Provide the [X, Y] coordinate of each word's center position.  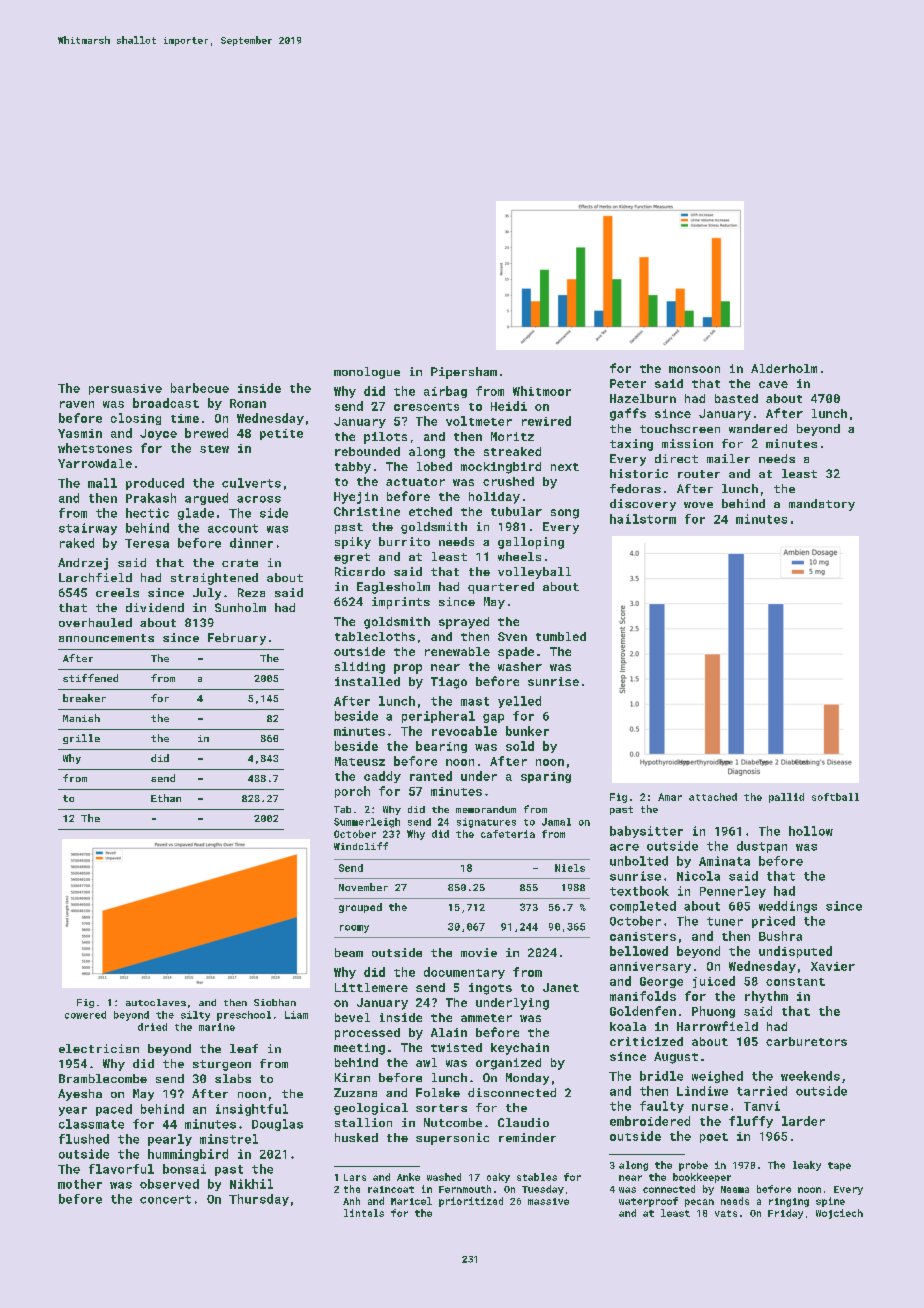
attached [713, 797]
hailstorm [643, 519]
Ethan [166, 798]
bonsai [184, 1169]
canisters [643, 936]
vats [726, 1213]
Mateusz [360, 761]
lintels [364, 1213]
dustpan [762, 847]
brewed [206, 433]
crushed [508, 481]
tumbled [561, 636]
